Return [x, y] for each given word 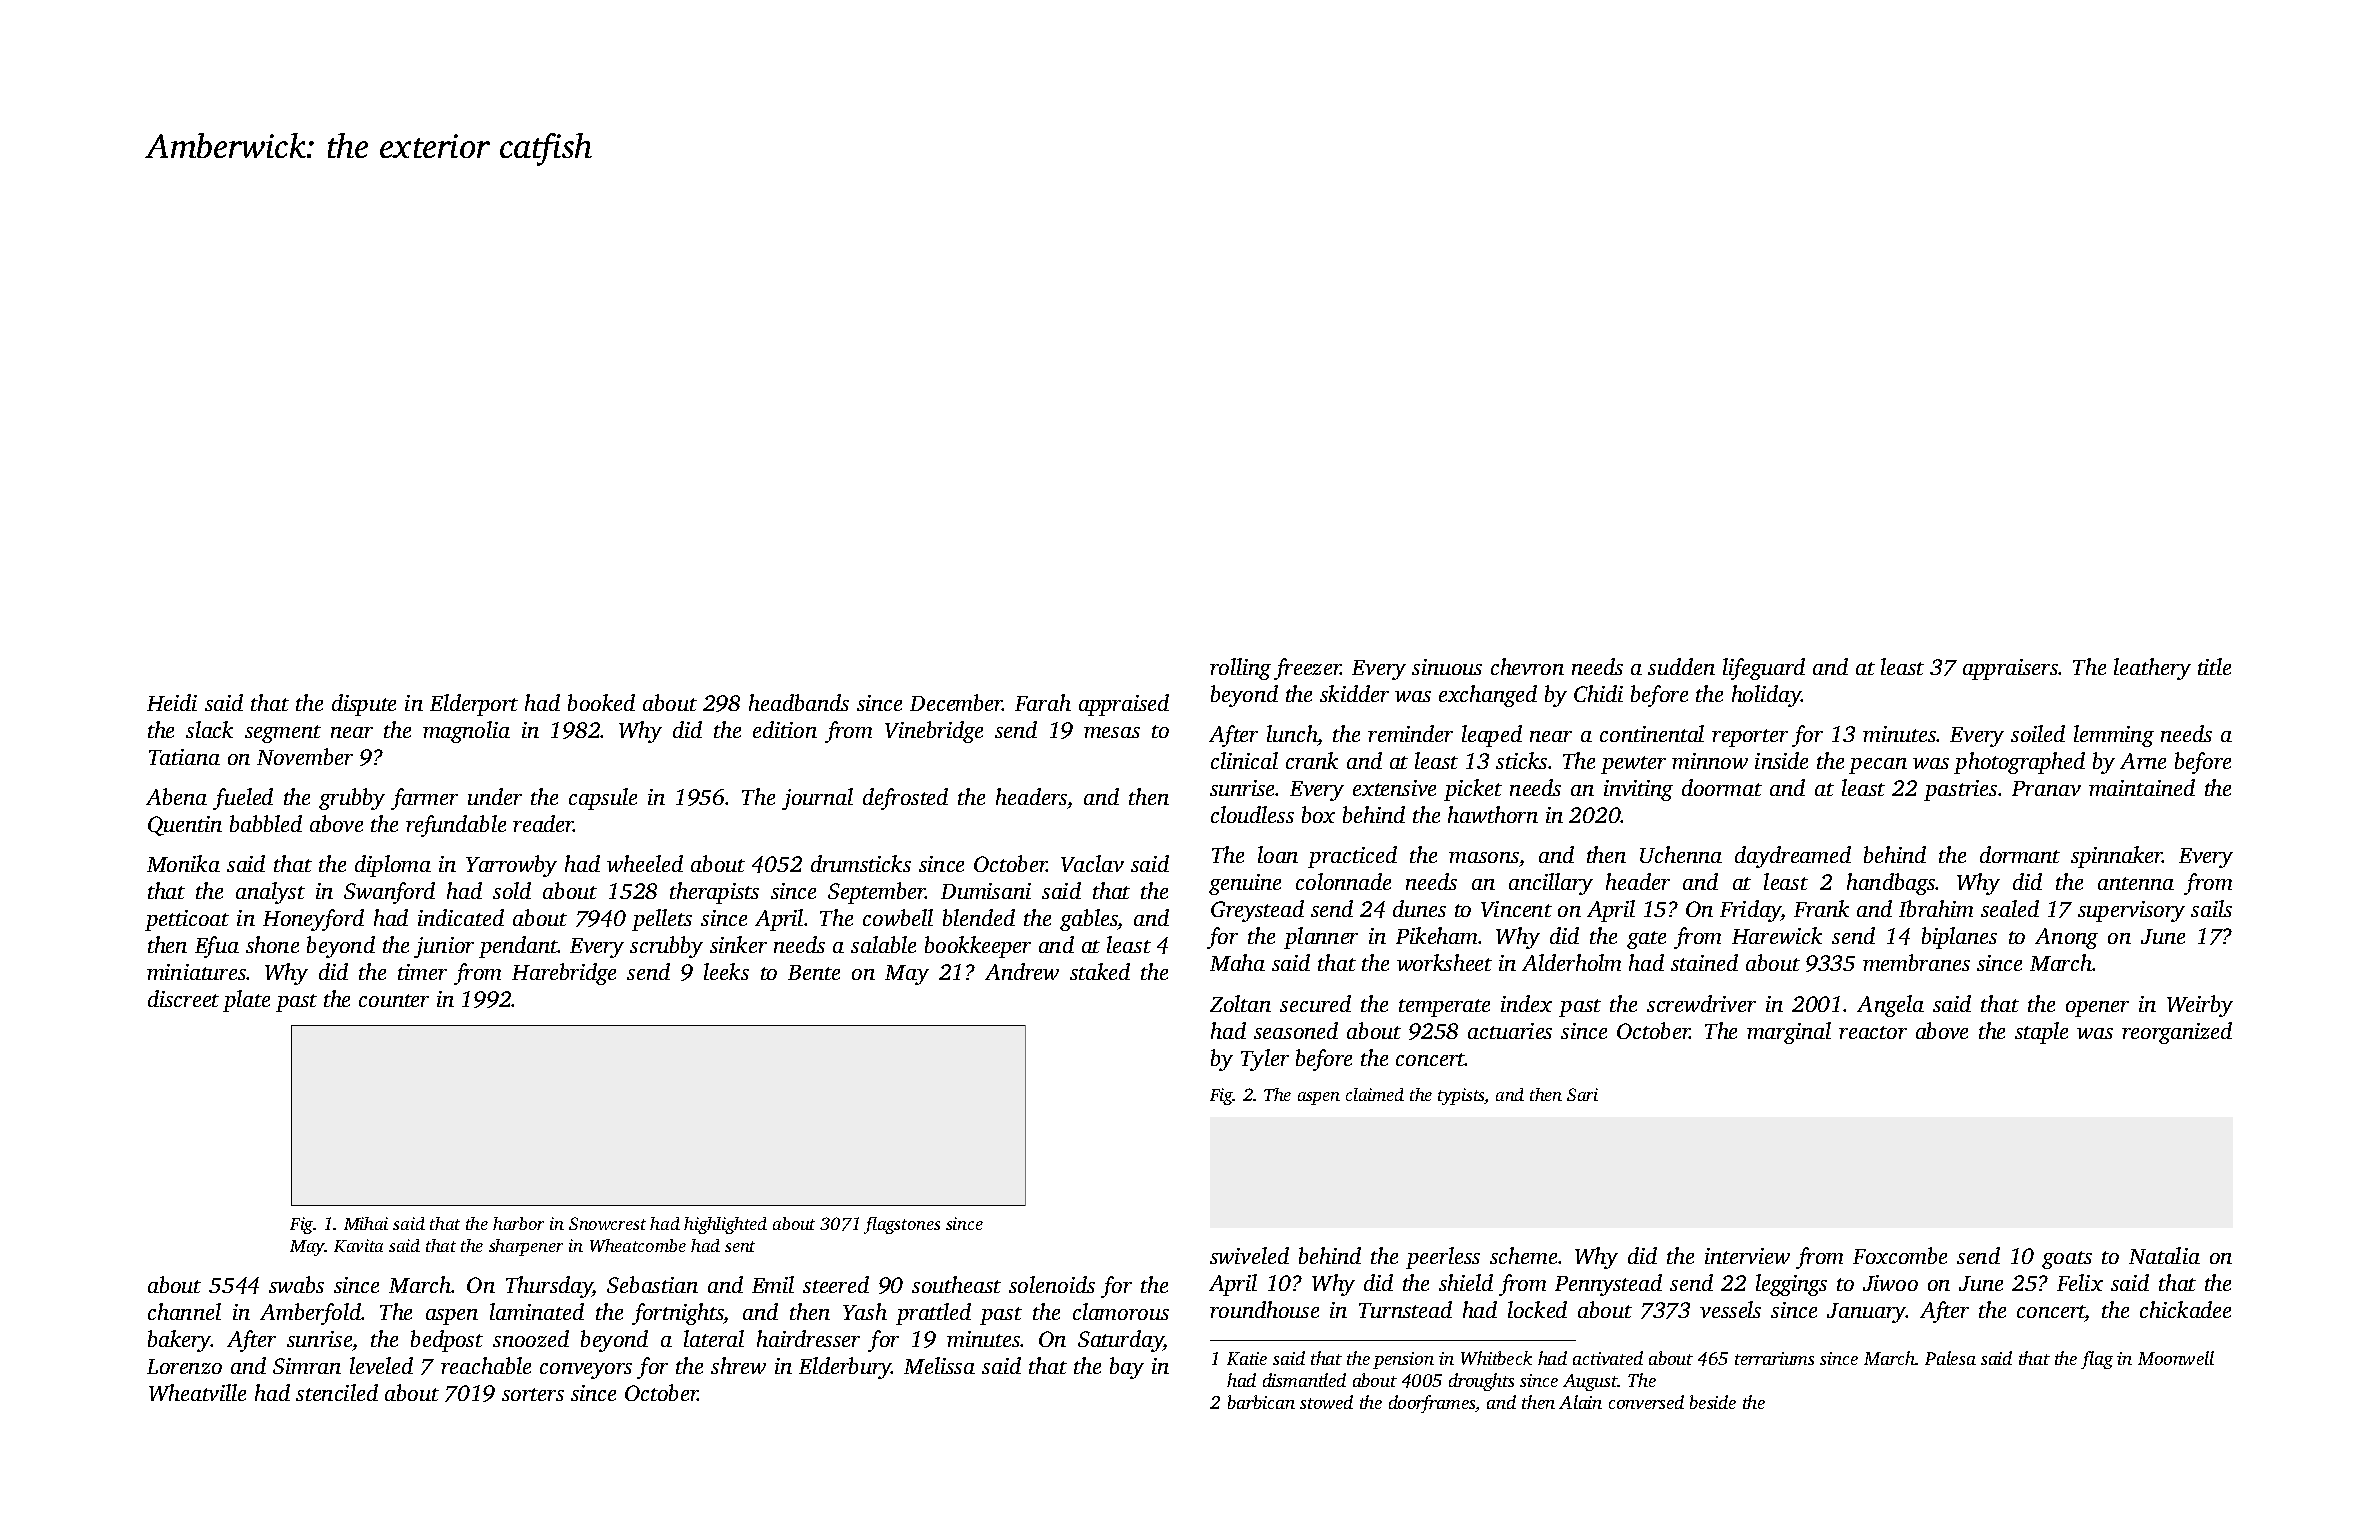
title [2214, 666]
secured [1315, 1003]
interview [1747, 1256]
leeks [726, 971]
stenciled [337, 1392]
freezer [1307, 669]
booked [601, 702]
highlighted [725, 1225]
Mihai [366, 1223]
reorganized [2177, 1033]
